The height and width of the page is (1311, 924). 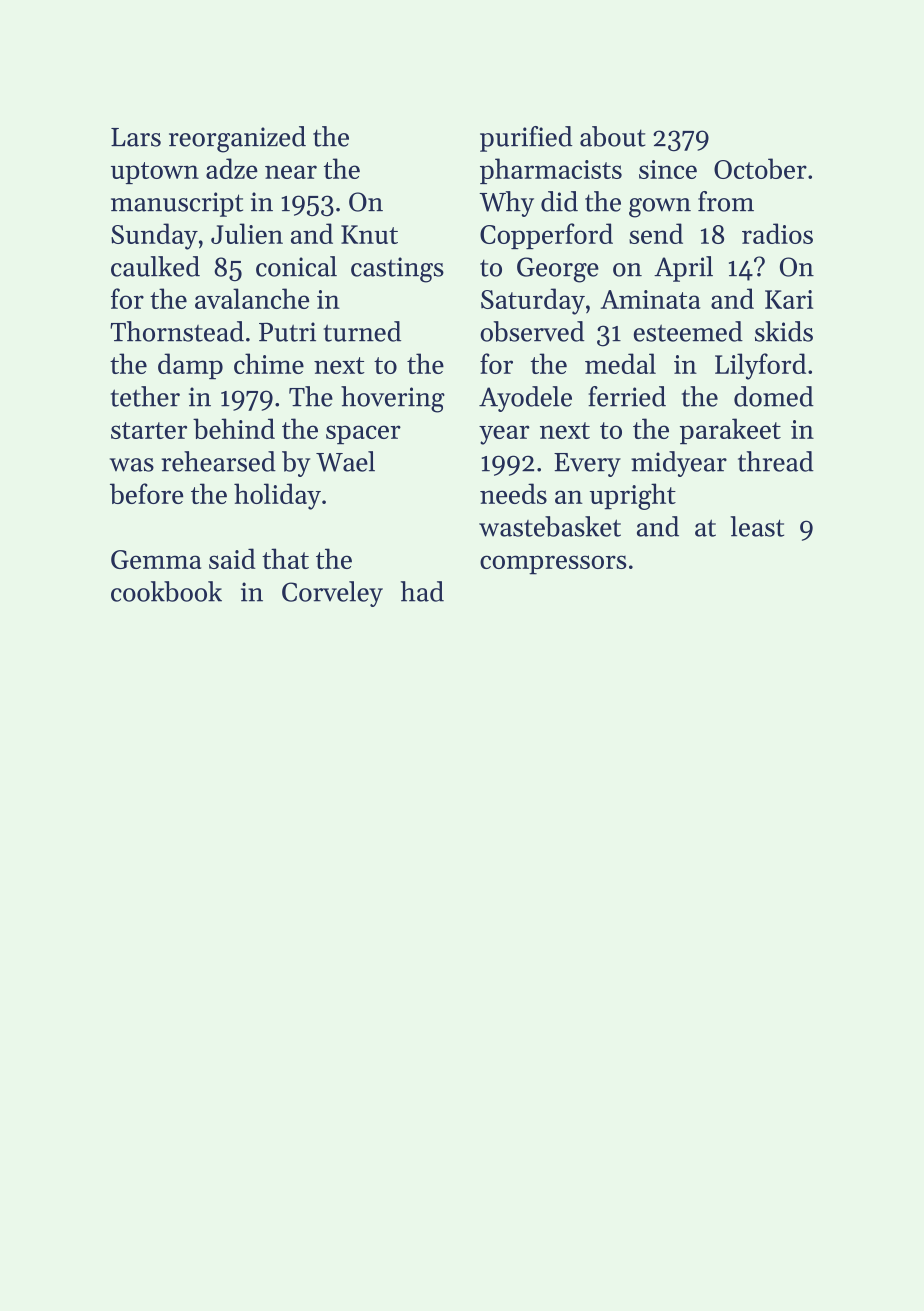 What do you see at coordinates (166, 591) in the page?
I see `cookbook` at bounding box center [166, 591].
